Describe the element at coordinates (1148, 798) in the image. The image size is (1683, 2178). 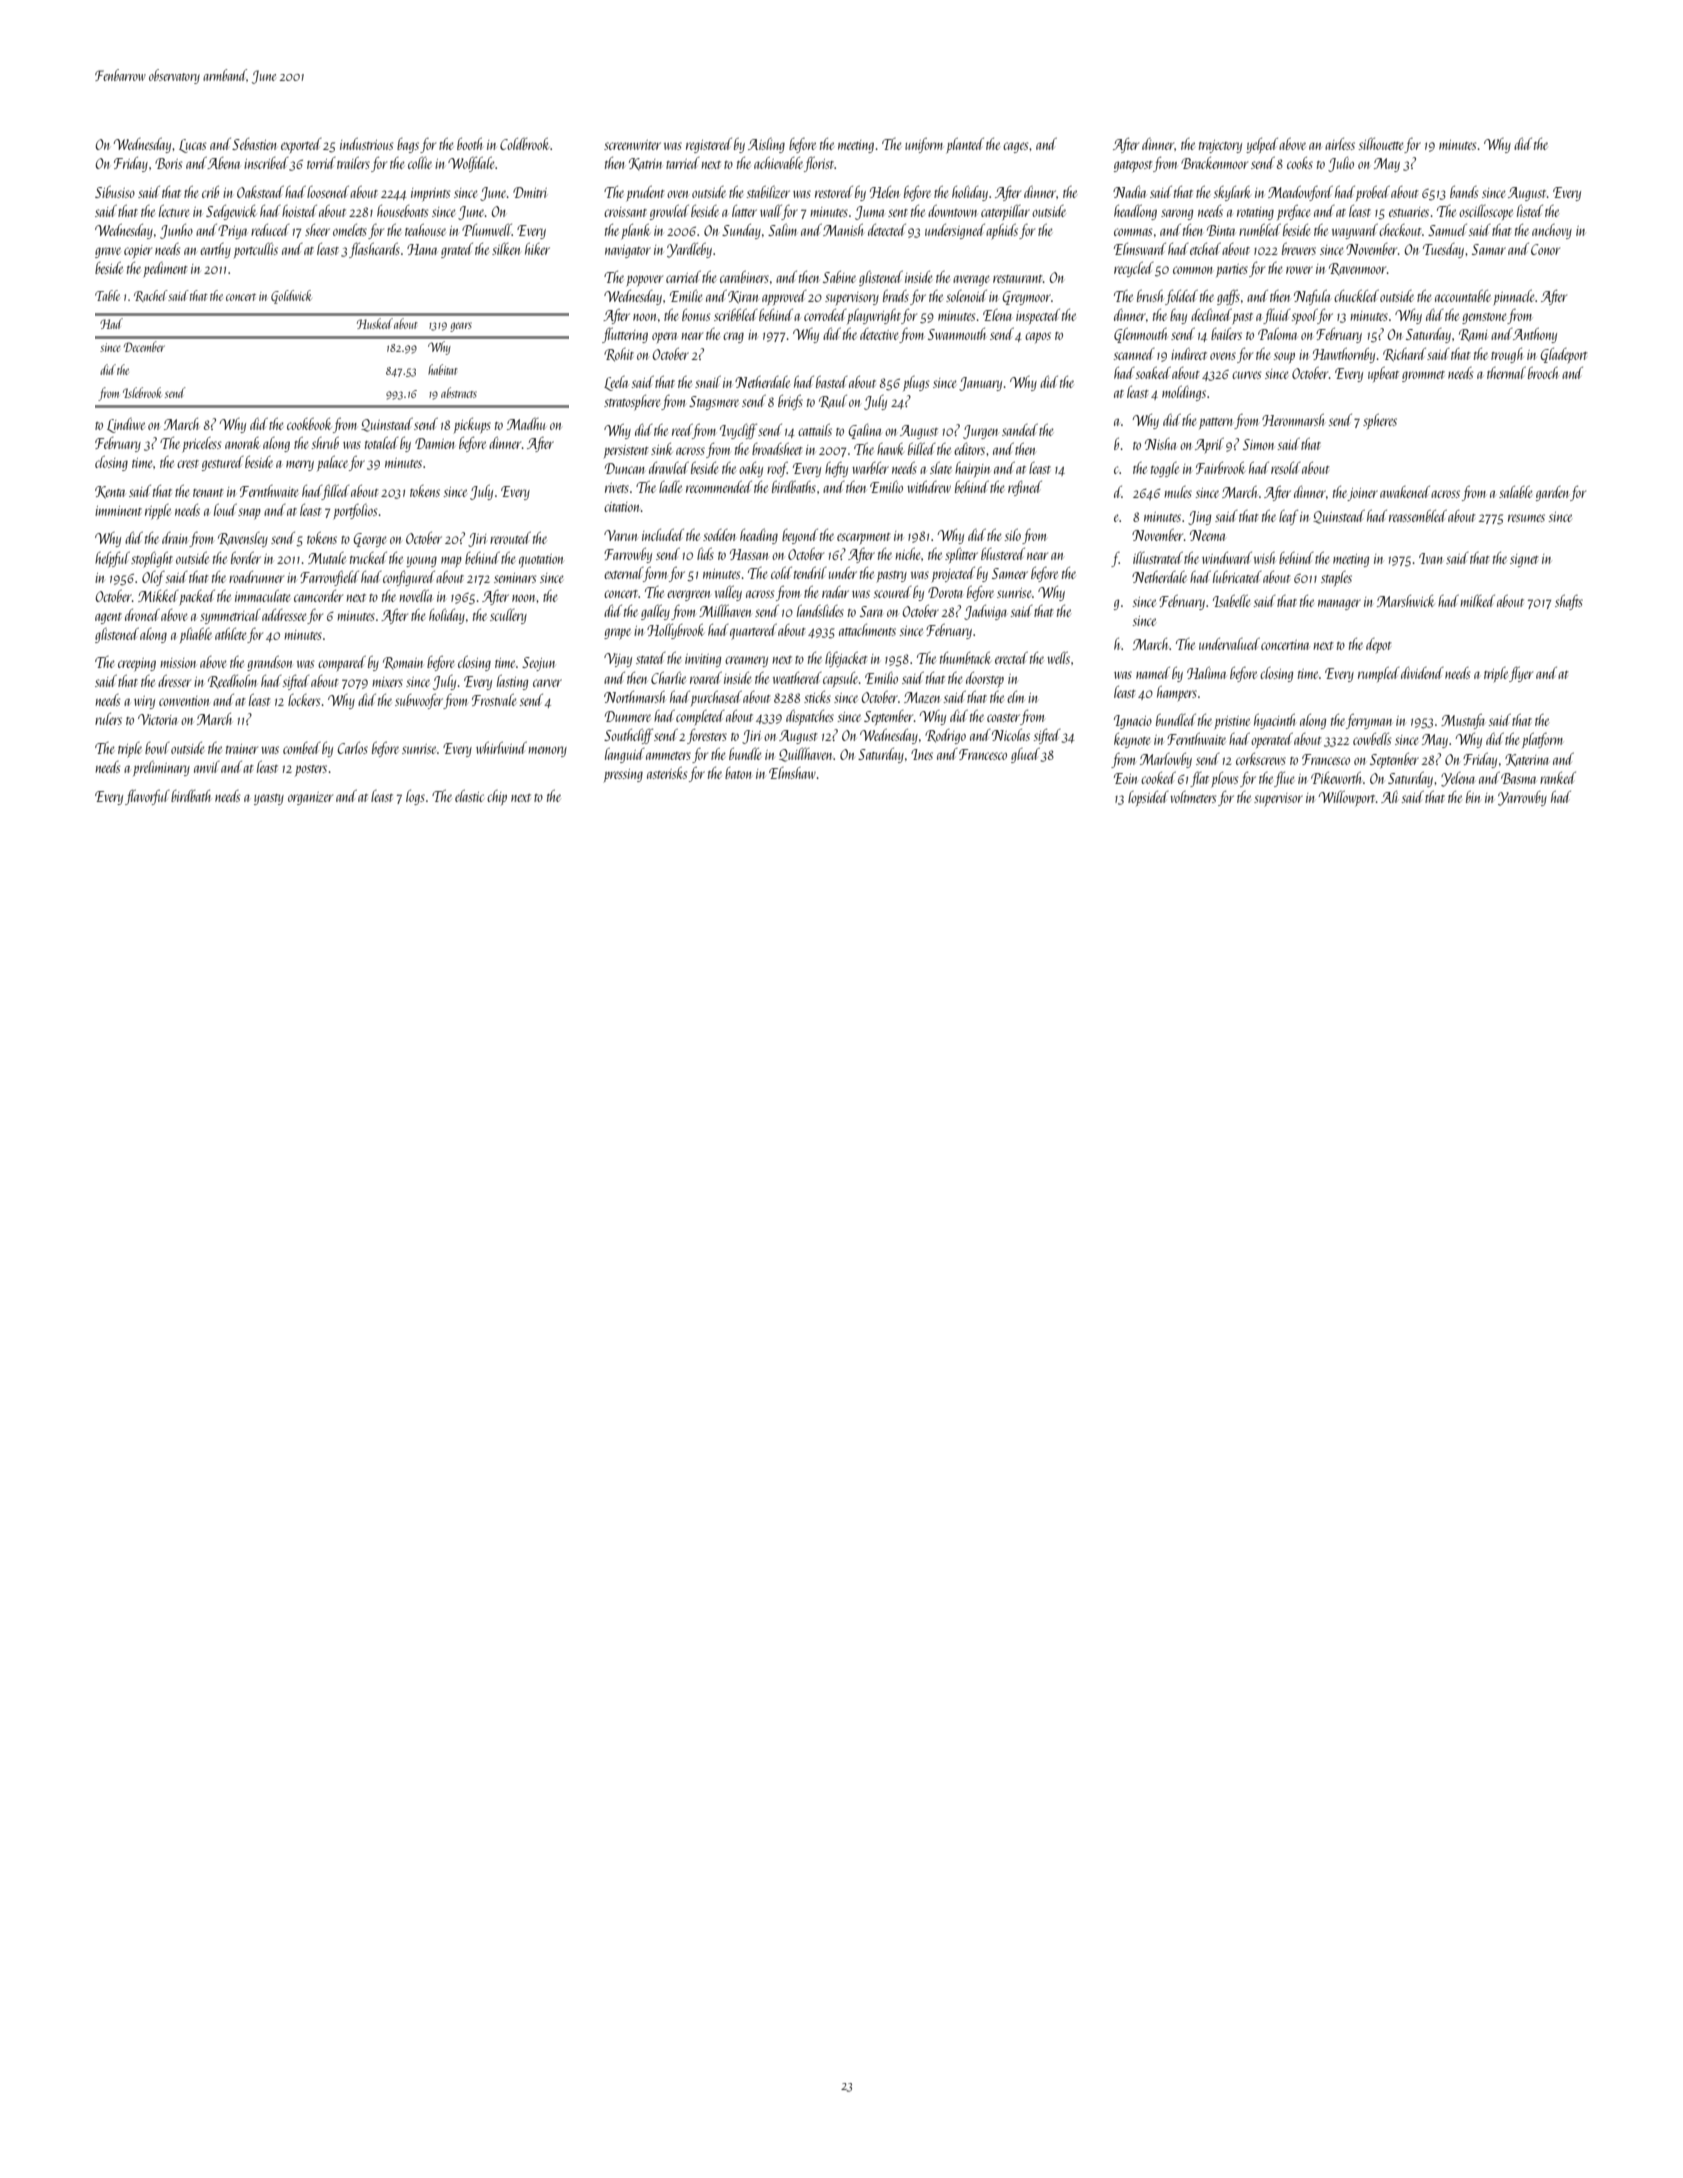
I see `lopsided` at that location.
